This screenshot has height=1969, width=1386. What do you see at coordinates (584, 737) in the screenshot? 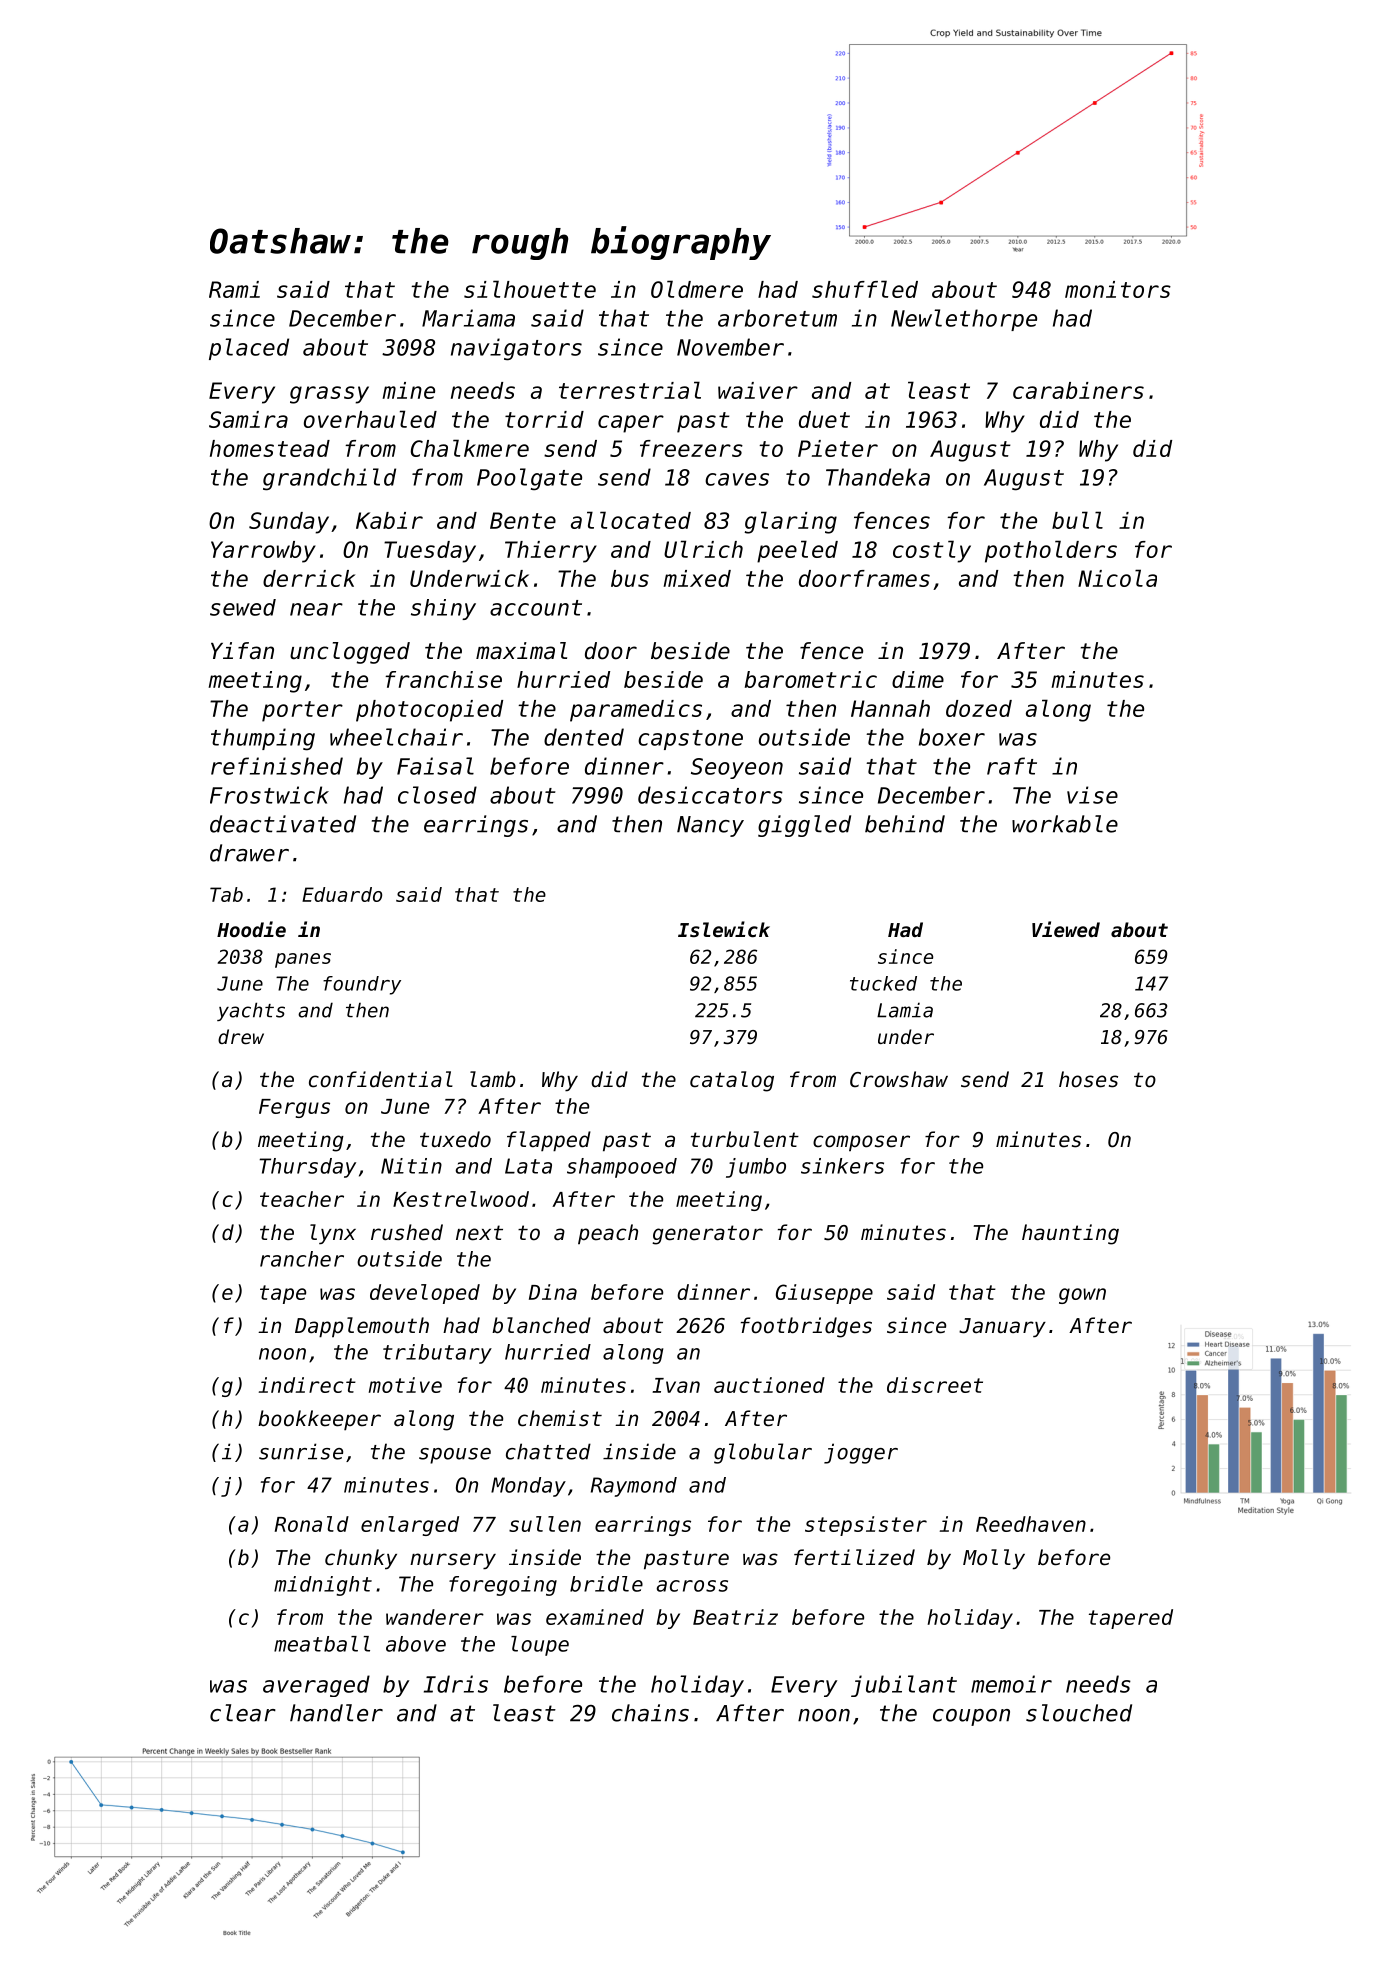
I see `dented` at bounding box center [584, 737].
